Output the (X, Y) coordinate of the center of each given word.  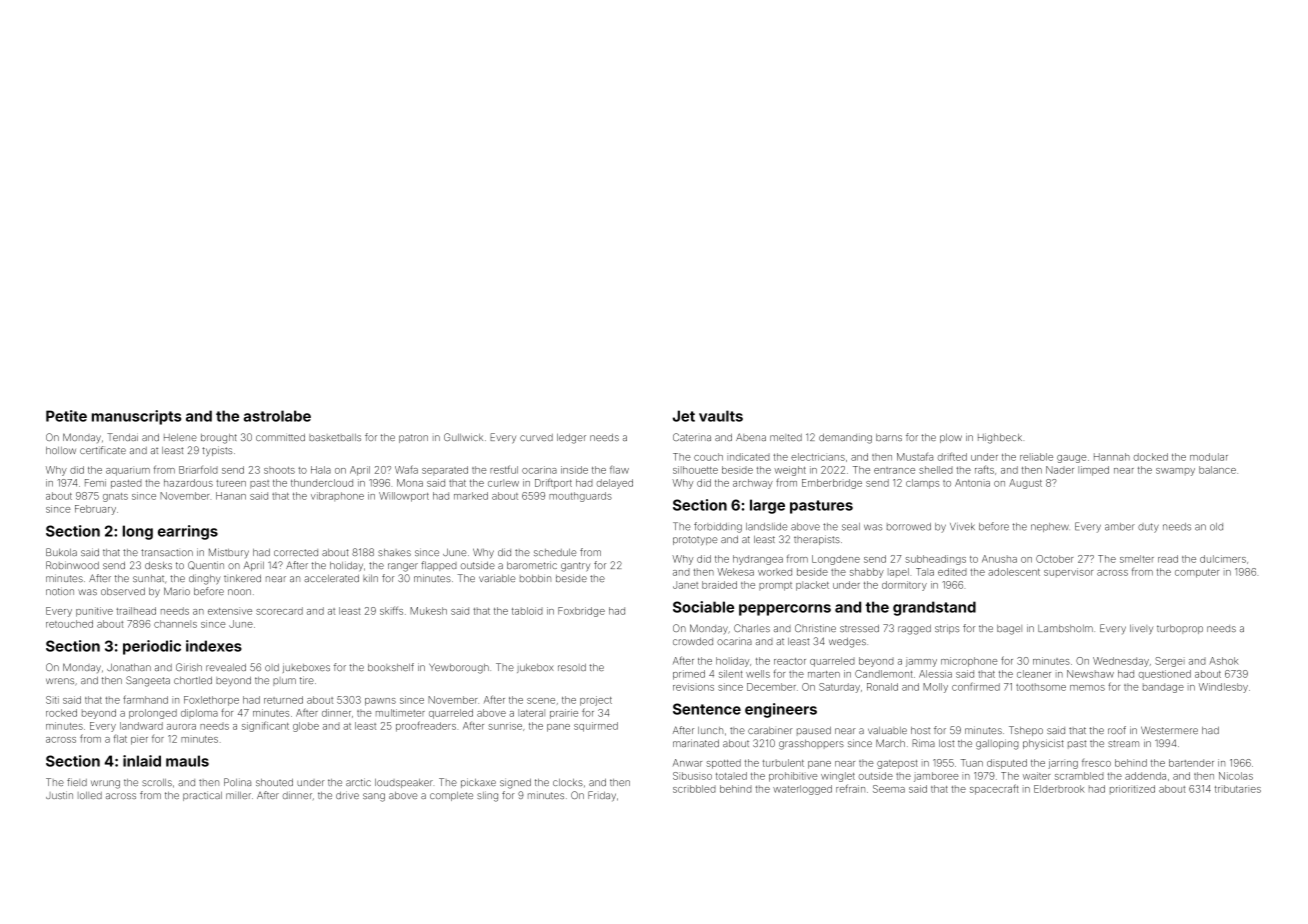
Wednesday (1121, 662)
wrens (60, 681)
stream (1123, 743)
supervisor (1068, 572)
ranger (403, 567)
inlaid (142, 761)
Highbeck (1000, 438)
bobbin (535, 578)
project (596, 701)
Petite (66, 416)
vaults (721, 416)
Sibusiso (692, 776)
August (1025, 484)
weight (790, 471)
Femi (95, 483)
